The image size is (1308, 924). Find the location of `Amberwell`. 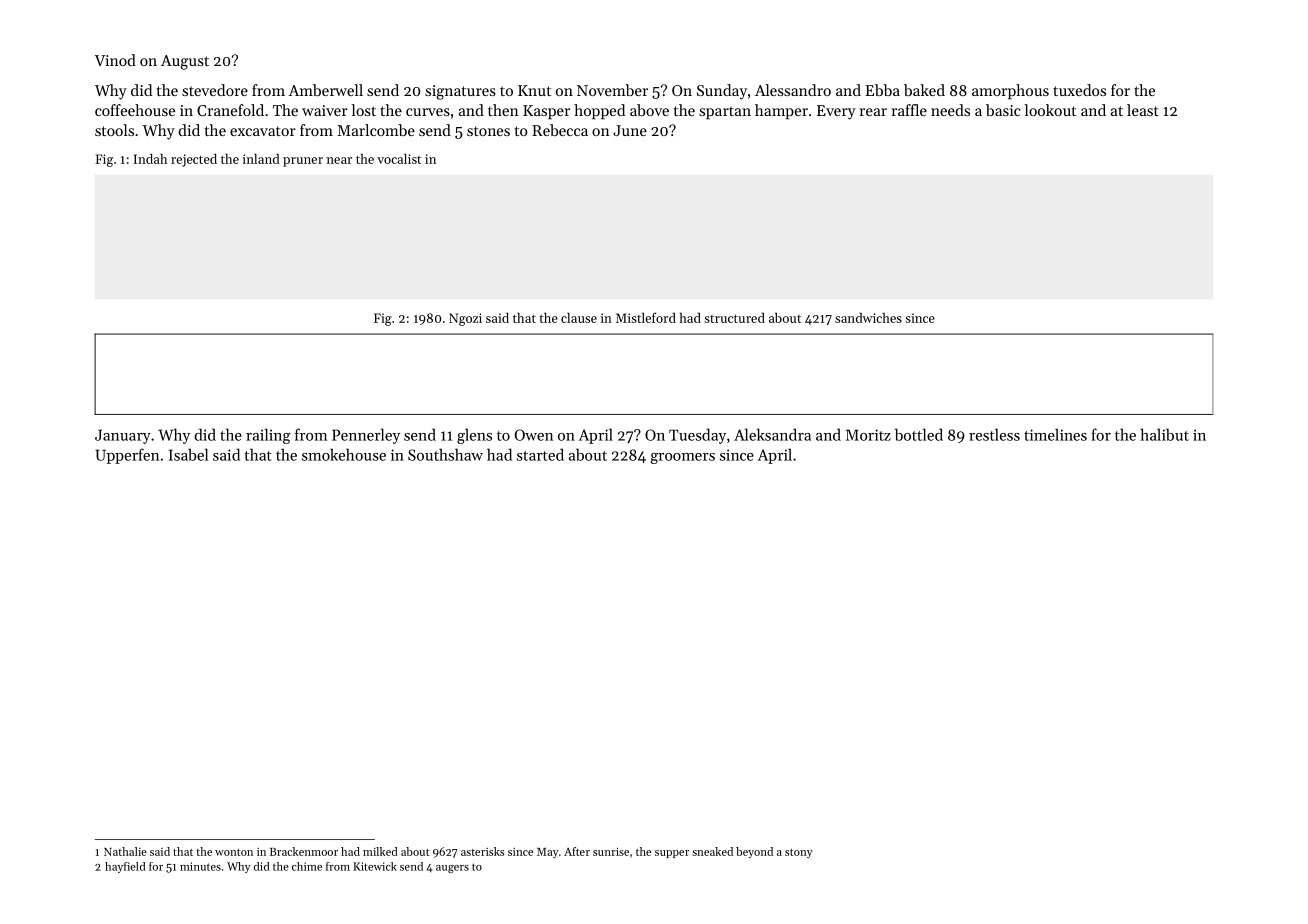

Amberwell is located at coordinates (325, 90).
